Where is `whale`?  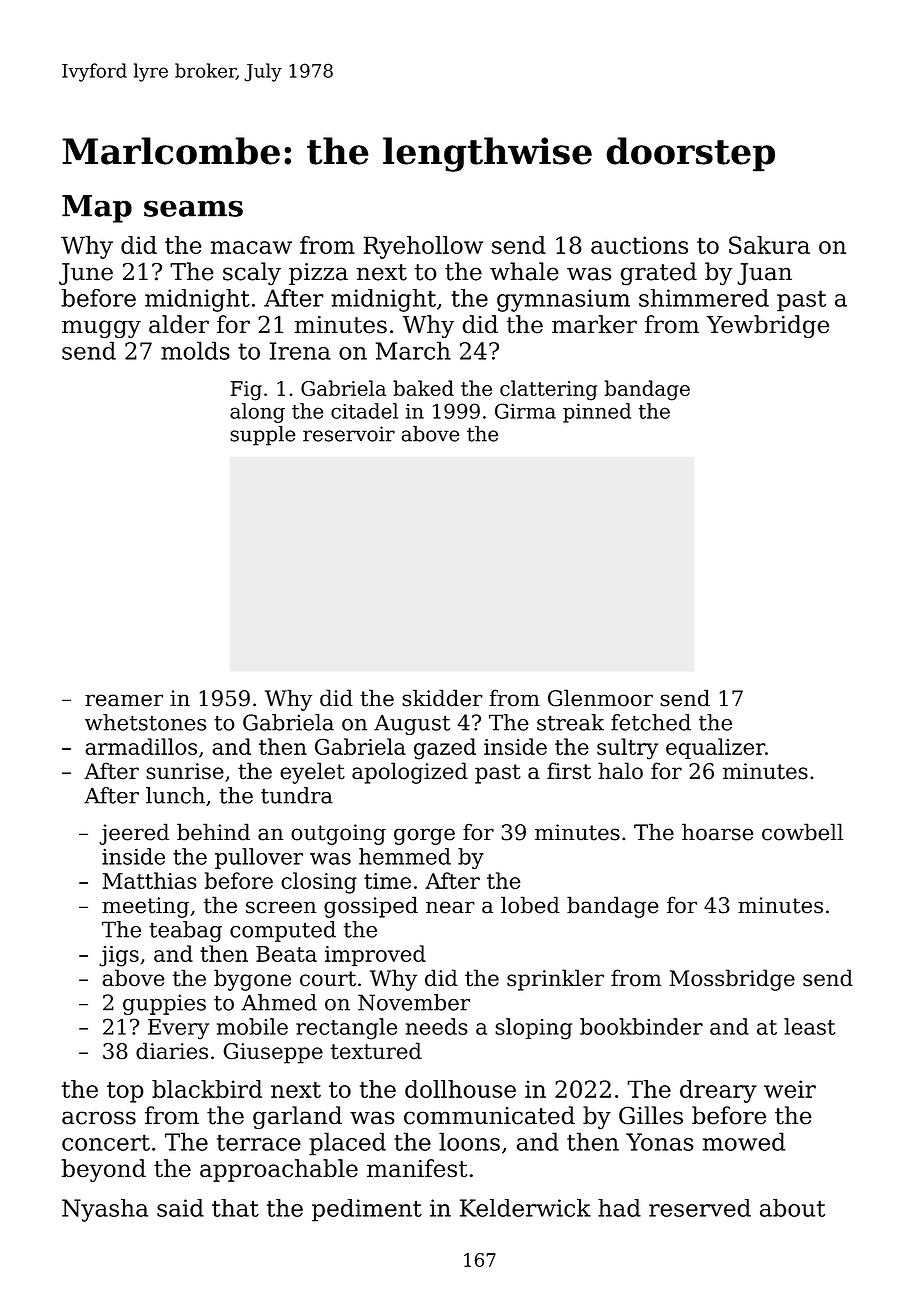
whale is located at coordinates (524, 271).
